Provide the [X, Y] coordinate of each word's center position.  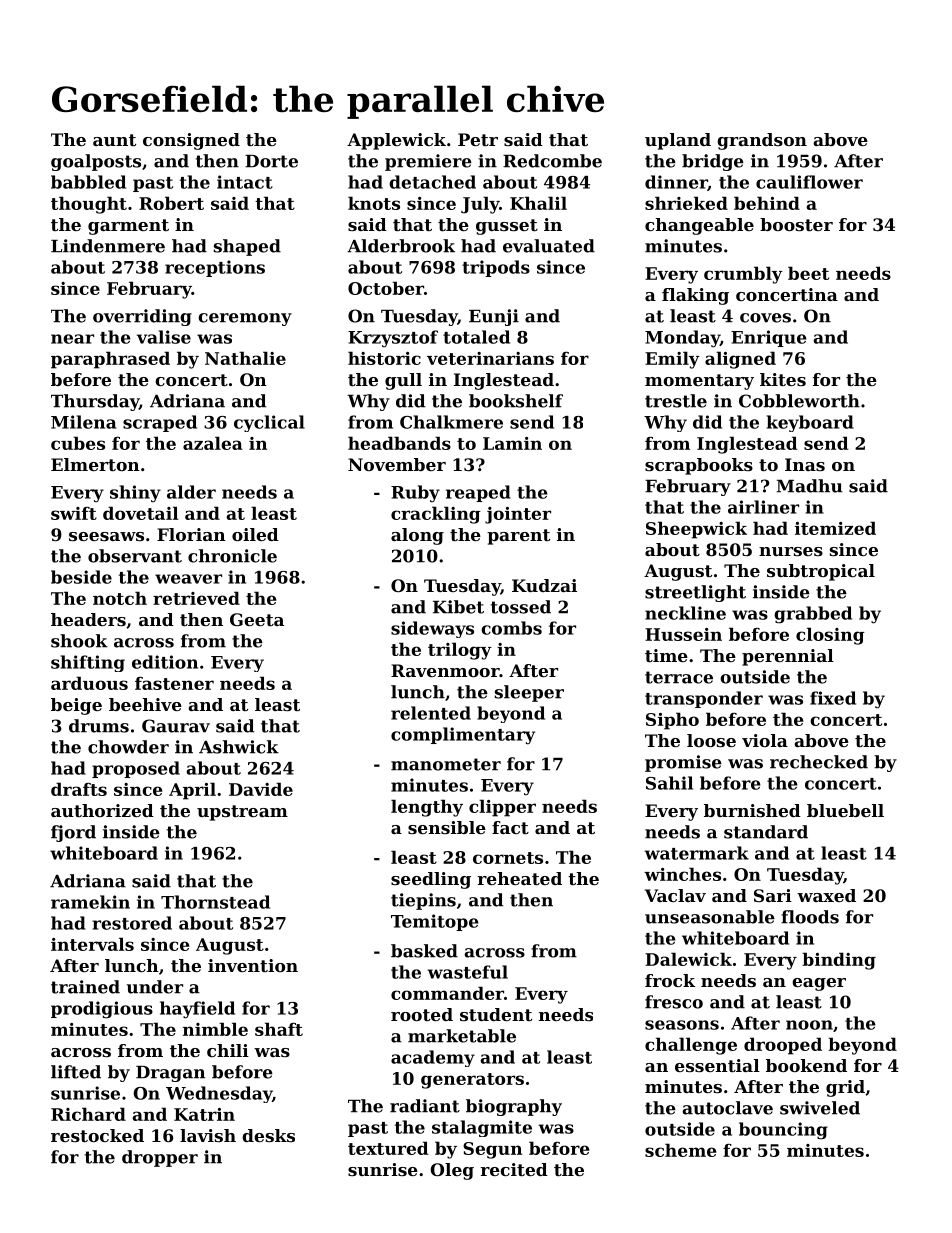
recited [514, 1169]
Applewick [396, 141]
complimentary [463, 736]
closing [830, 636]
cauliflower [809, 182]
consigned [191, 141]
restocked [97, 1135]
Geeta [257, 619]
